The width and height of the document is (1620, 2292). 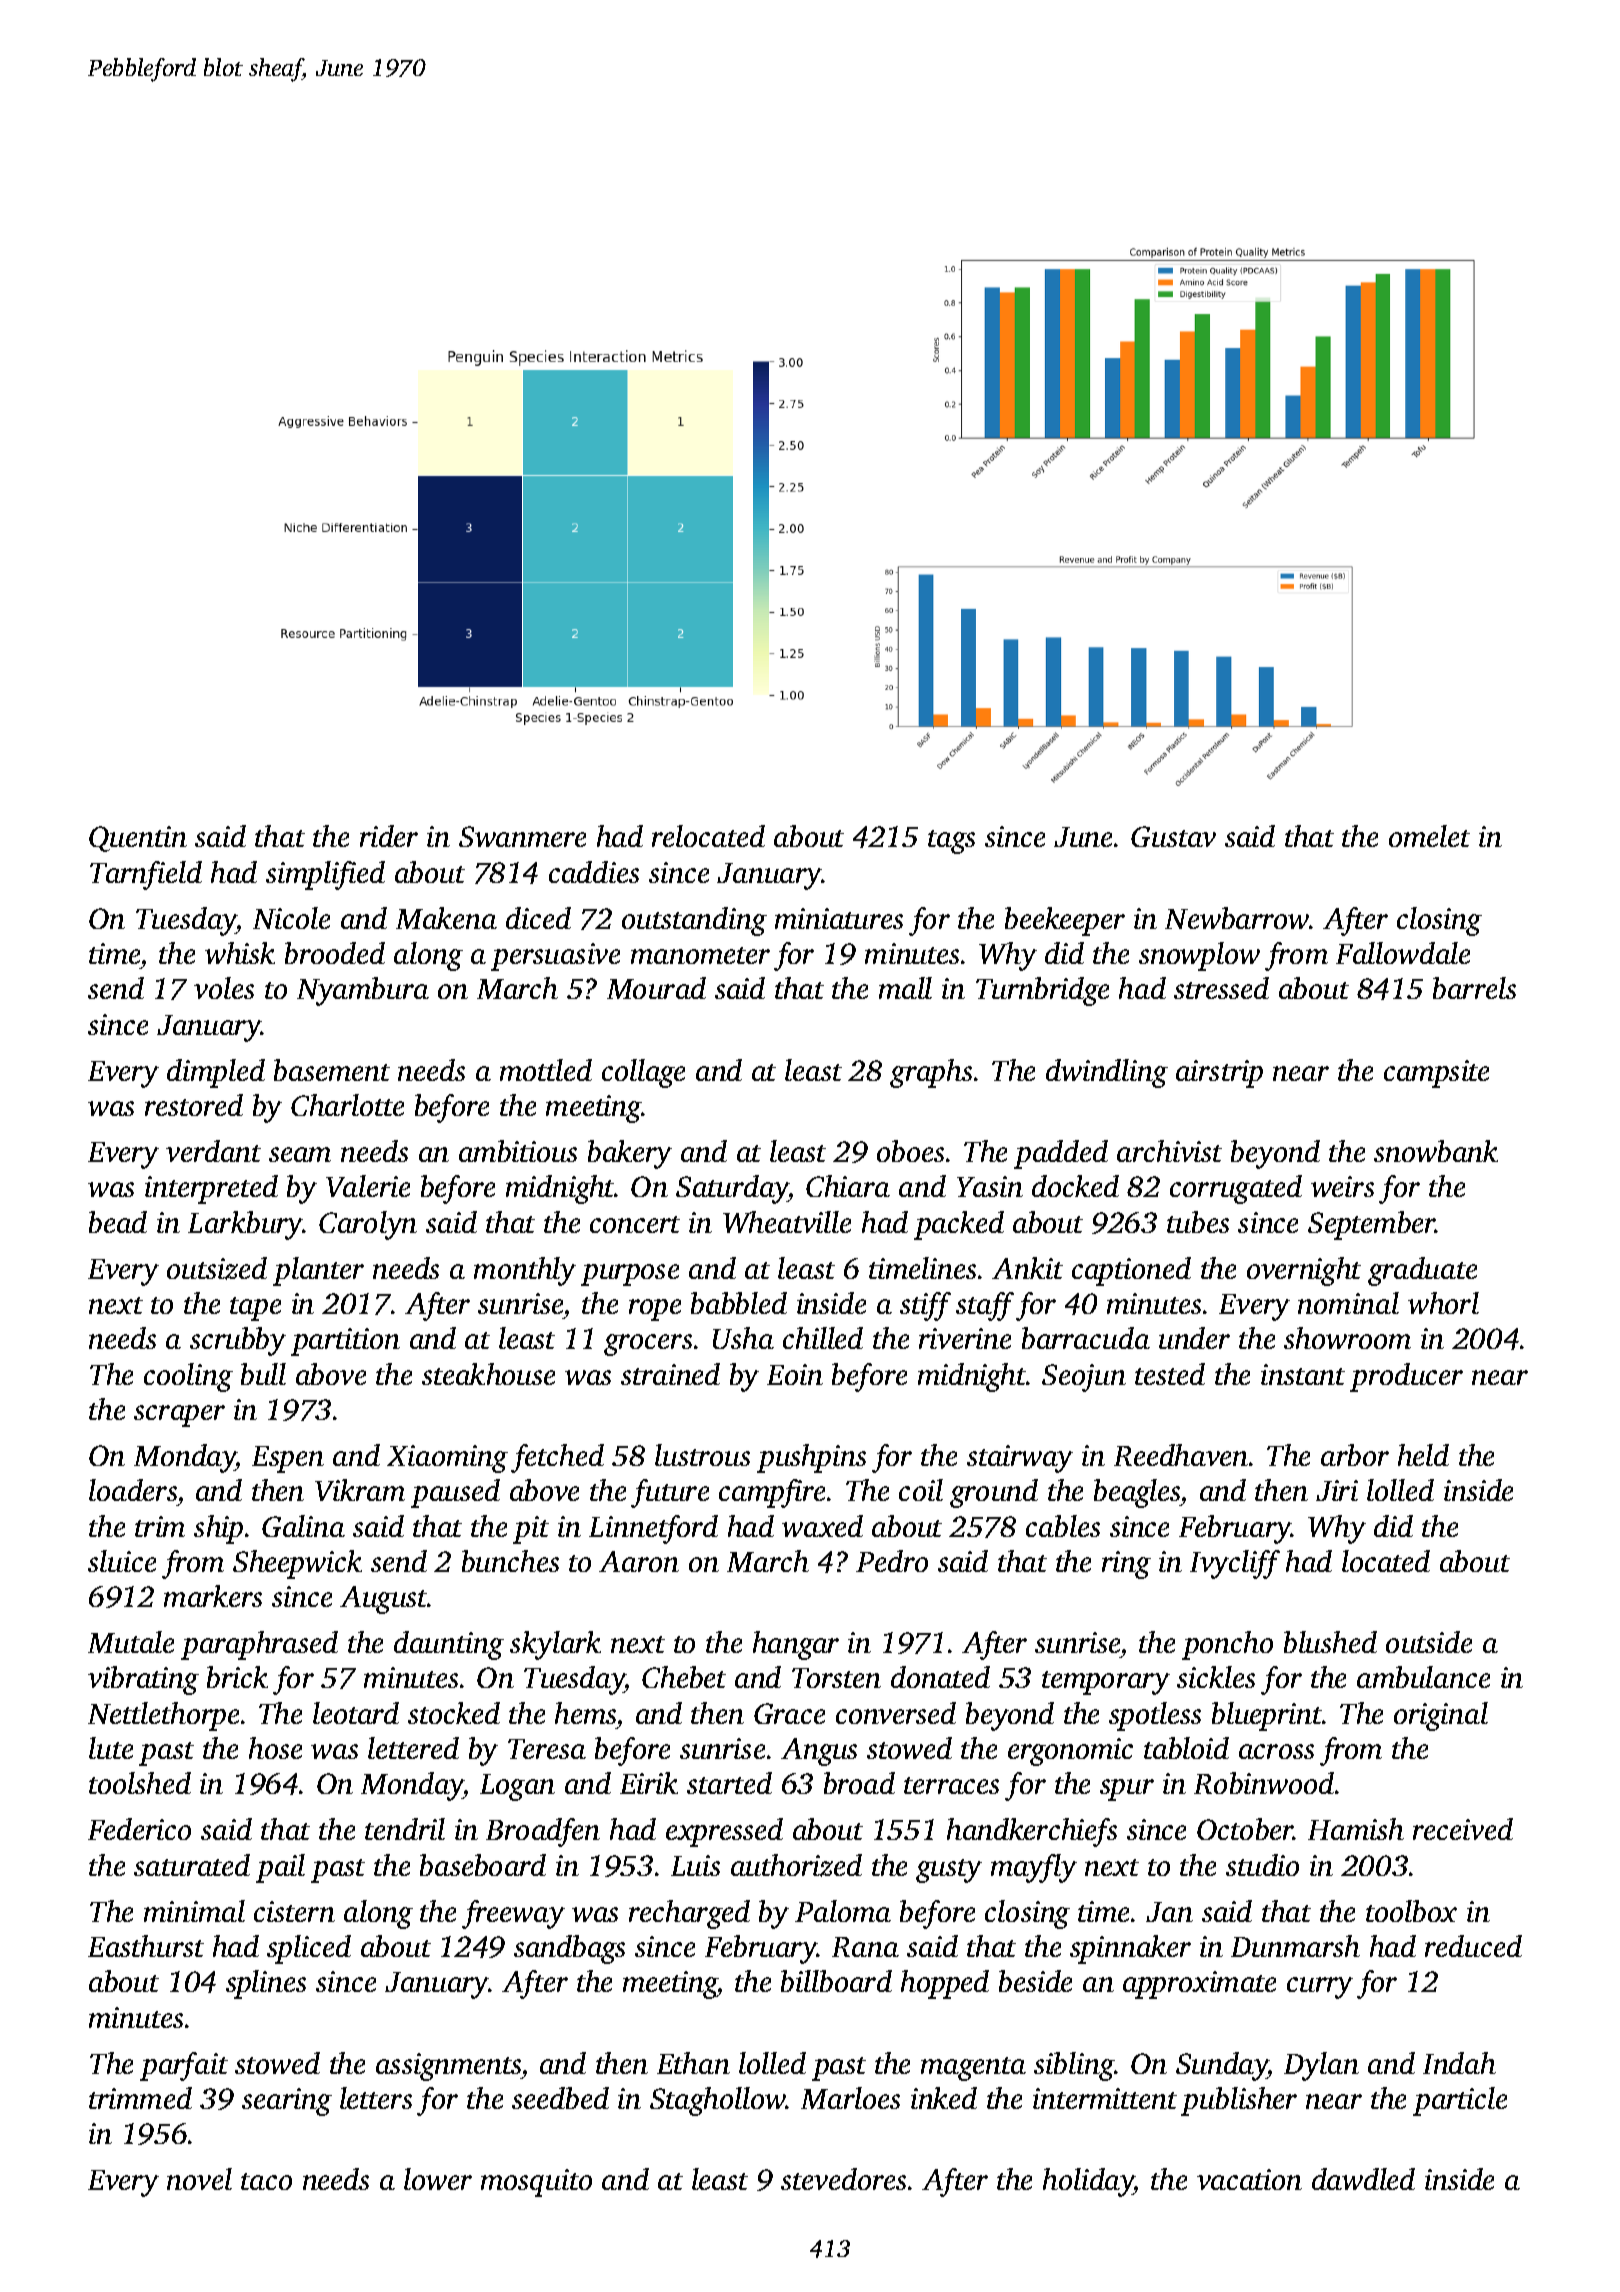 I want to click on Hamish, so click(x=1356, y=1829).
